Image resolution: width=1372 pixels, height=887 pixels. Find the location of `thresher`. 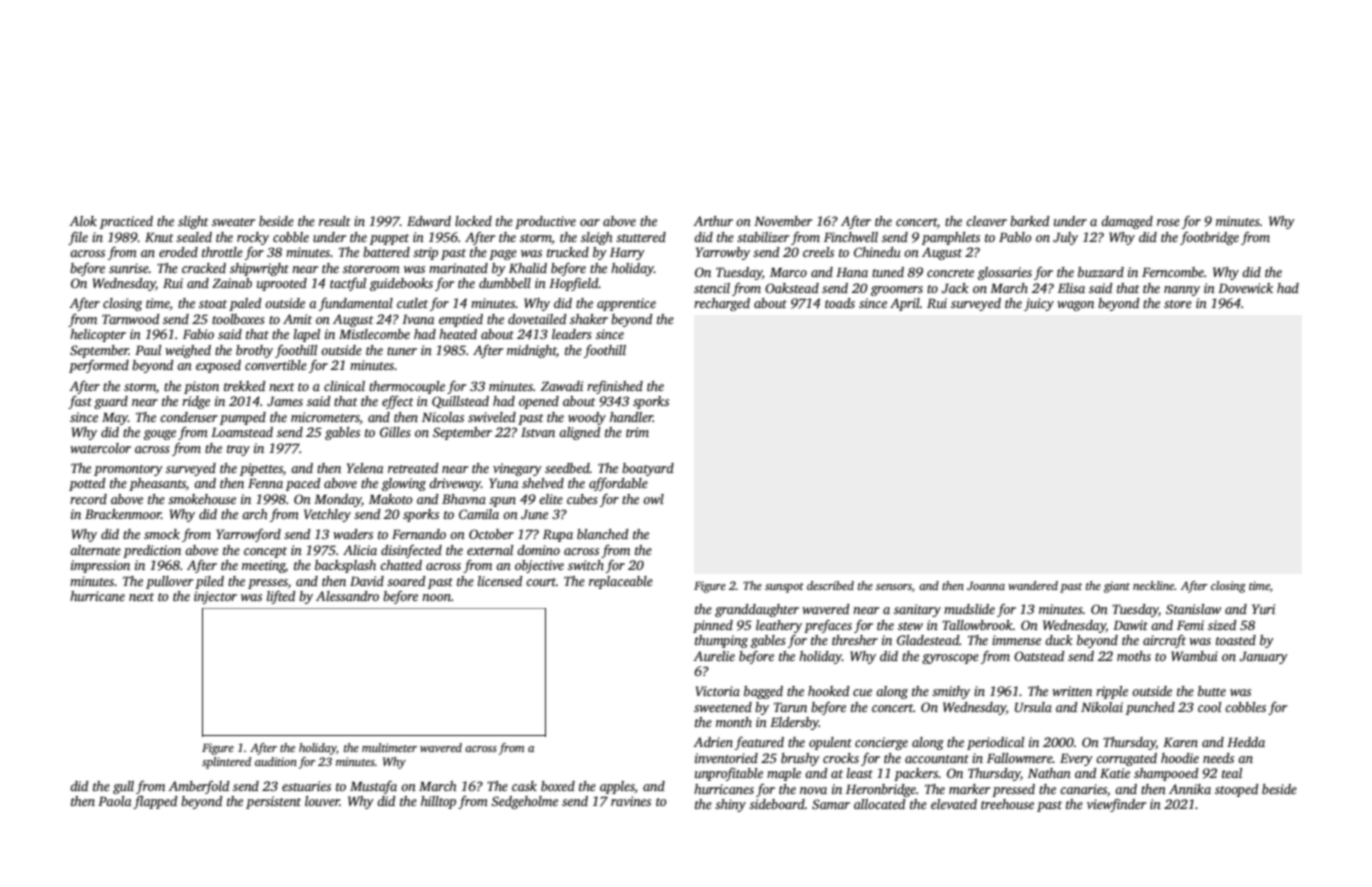

thresher is located at coordinates (855, 640).
